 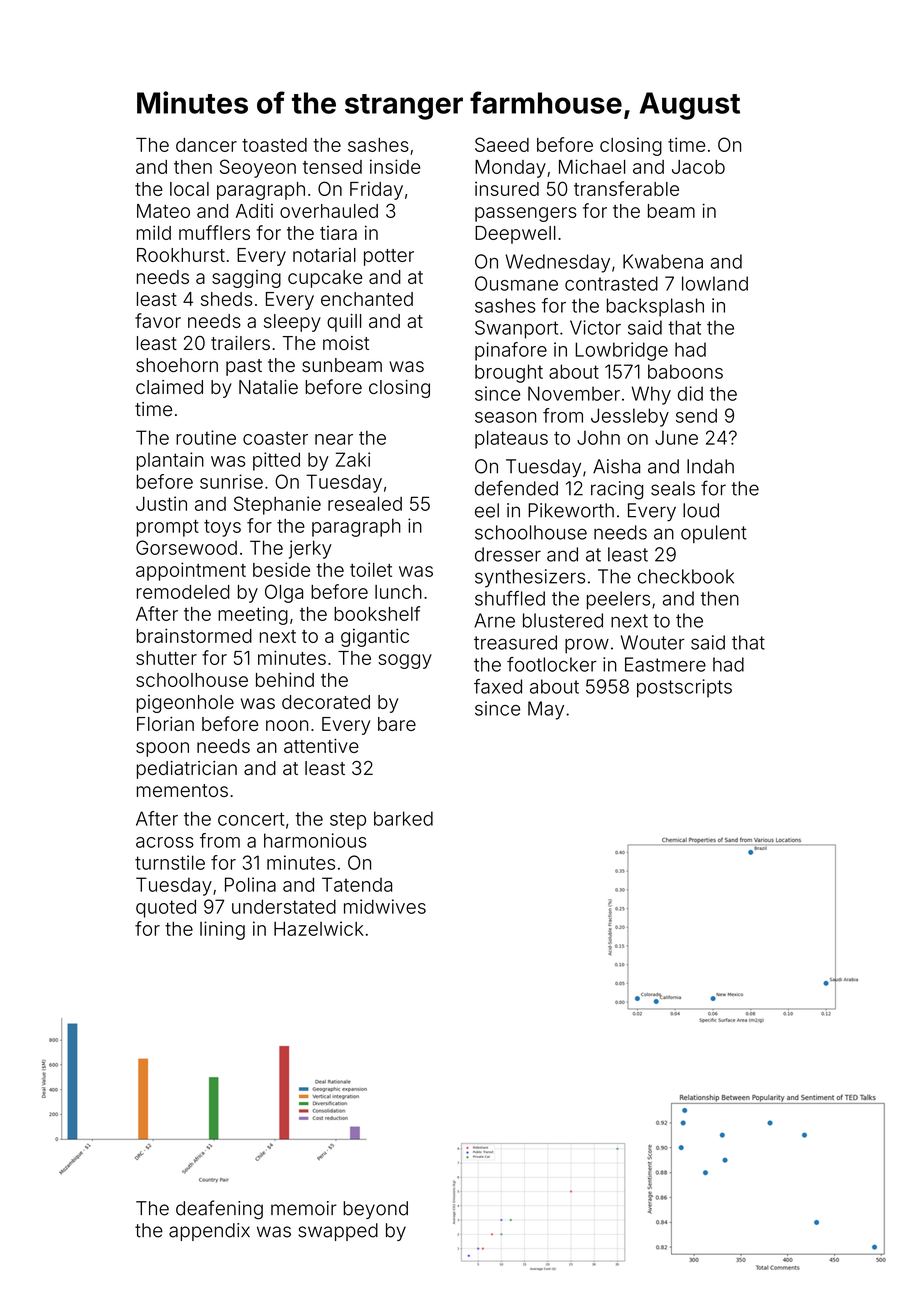 I want to click on dresser, so click(x=508, y=554).
